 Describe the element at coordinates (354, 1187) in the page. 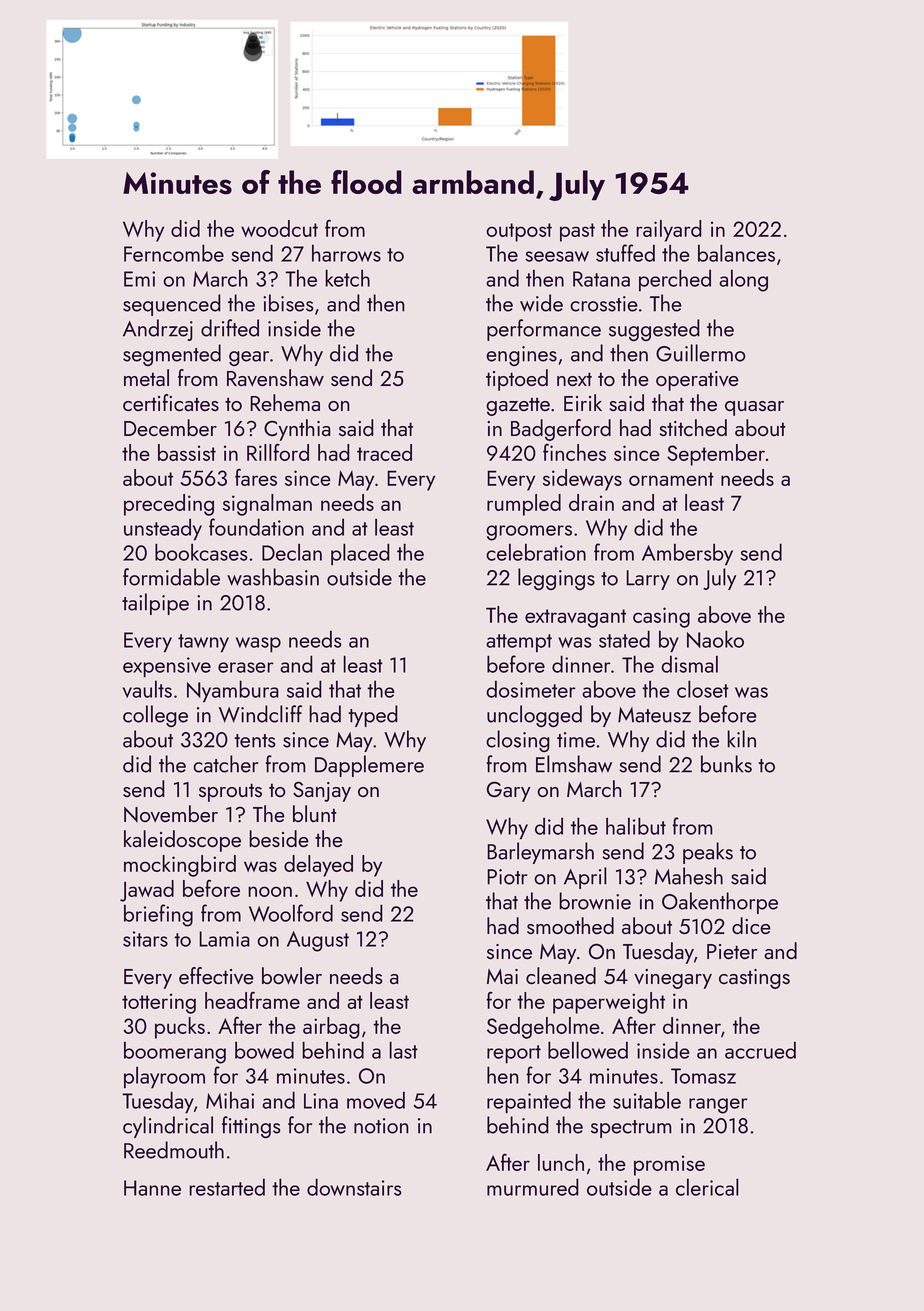

I see `downstairs` at that location.
